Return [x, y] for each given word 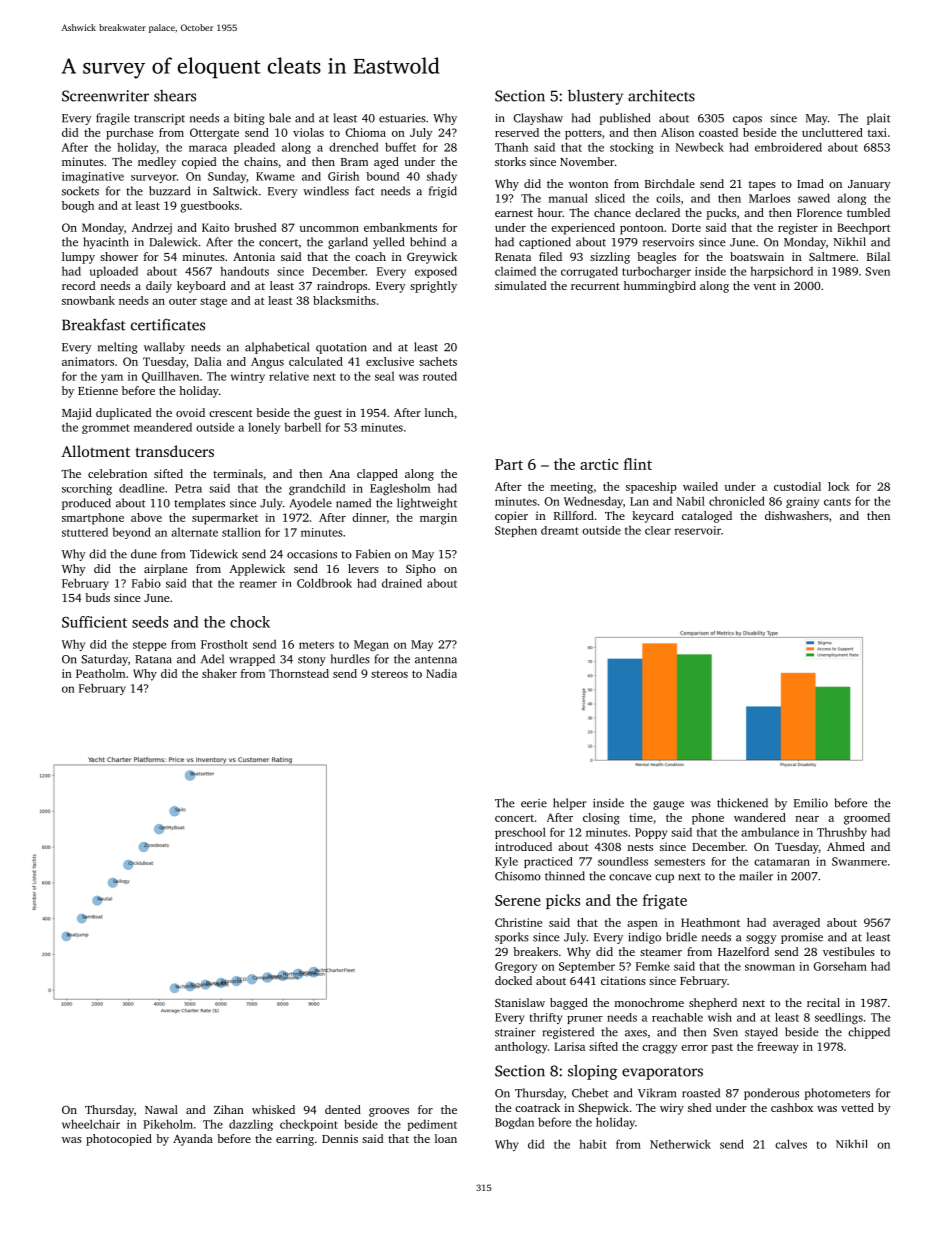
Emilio [811, 803]
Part [509, 464]
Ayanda [193, 1140]
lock [839, 486]
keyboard [201, 287]
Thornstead [299, 673]
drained [402, 583]
